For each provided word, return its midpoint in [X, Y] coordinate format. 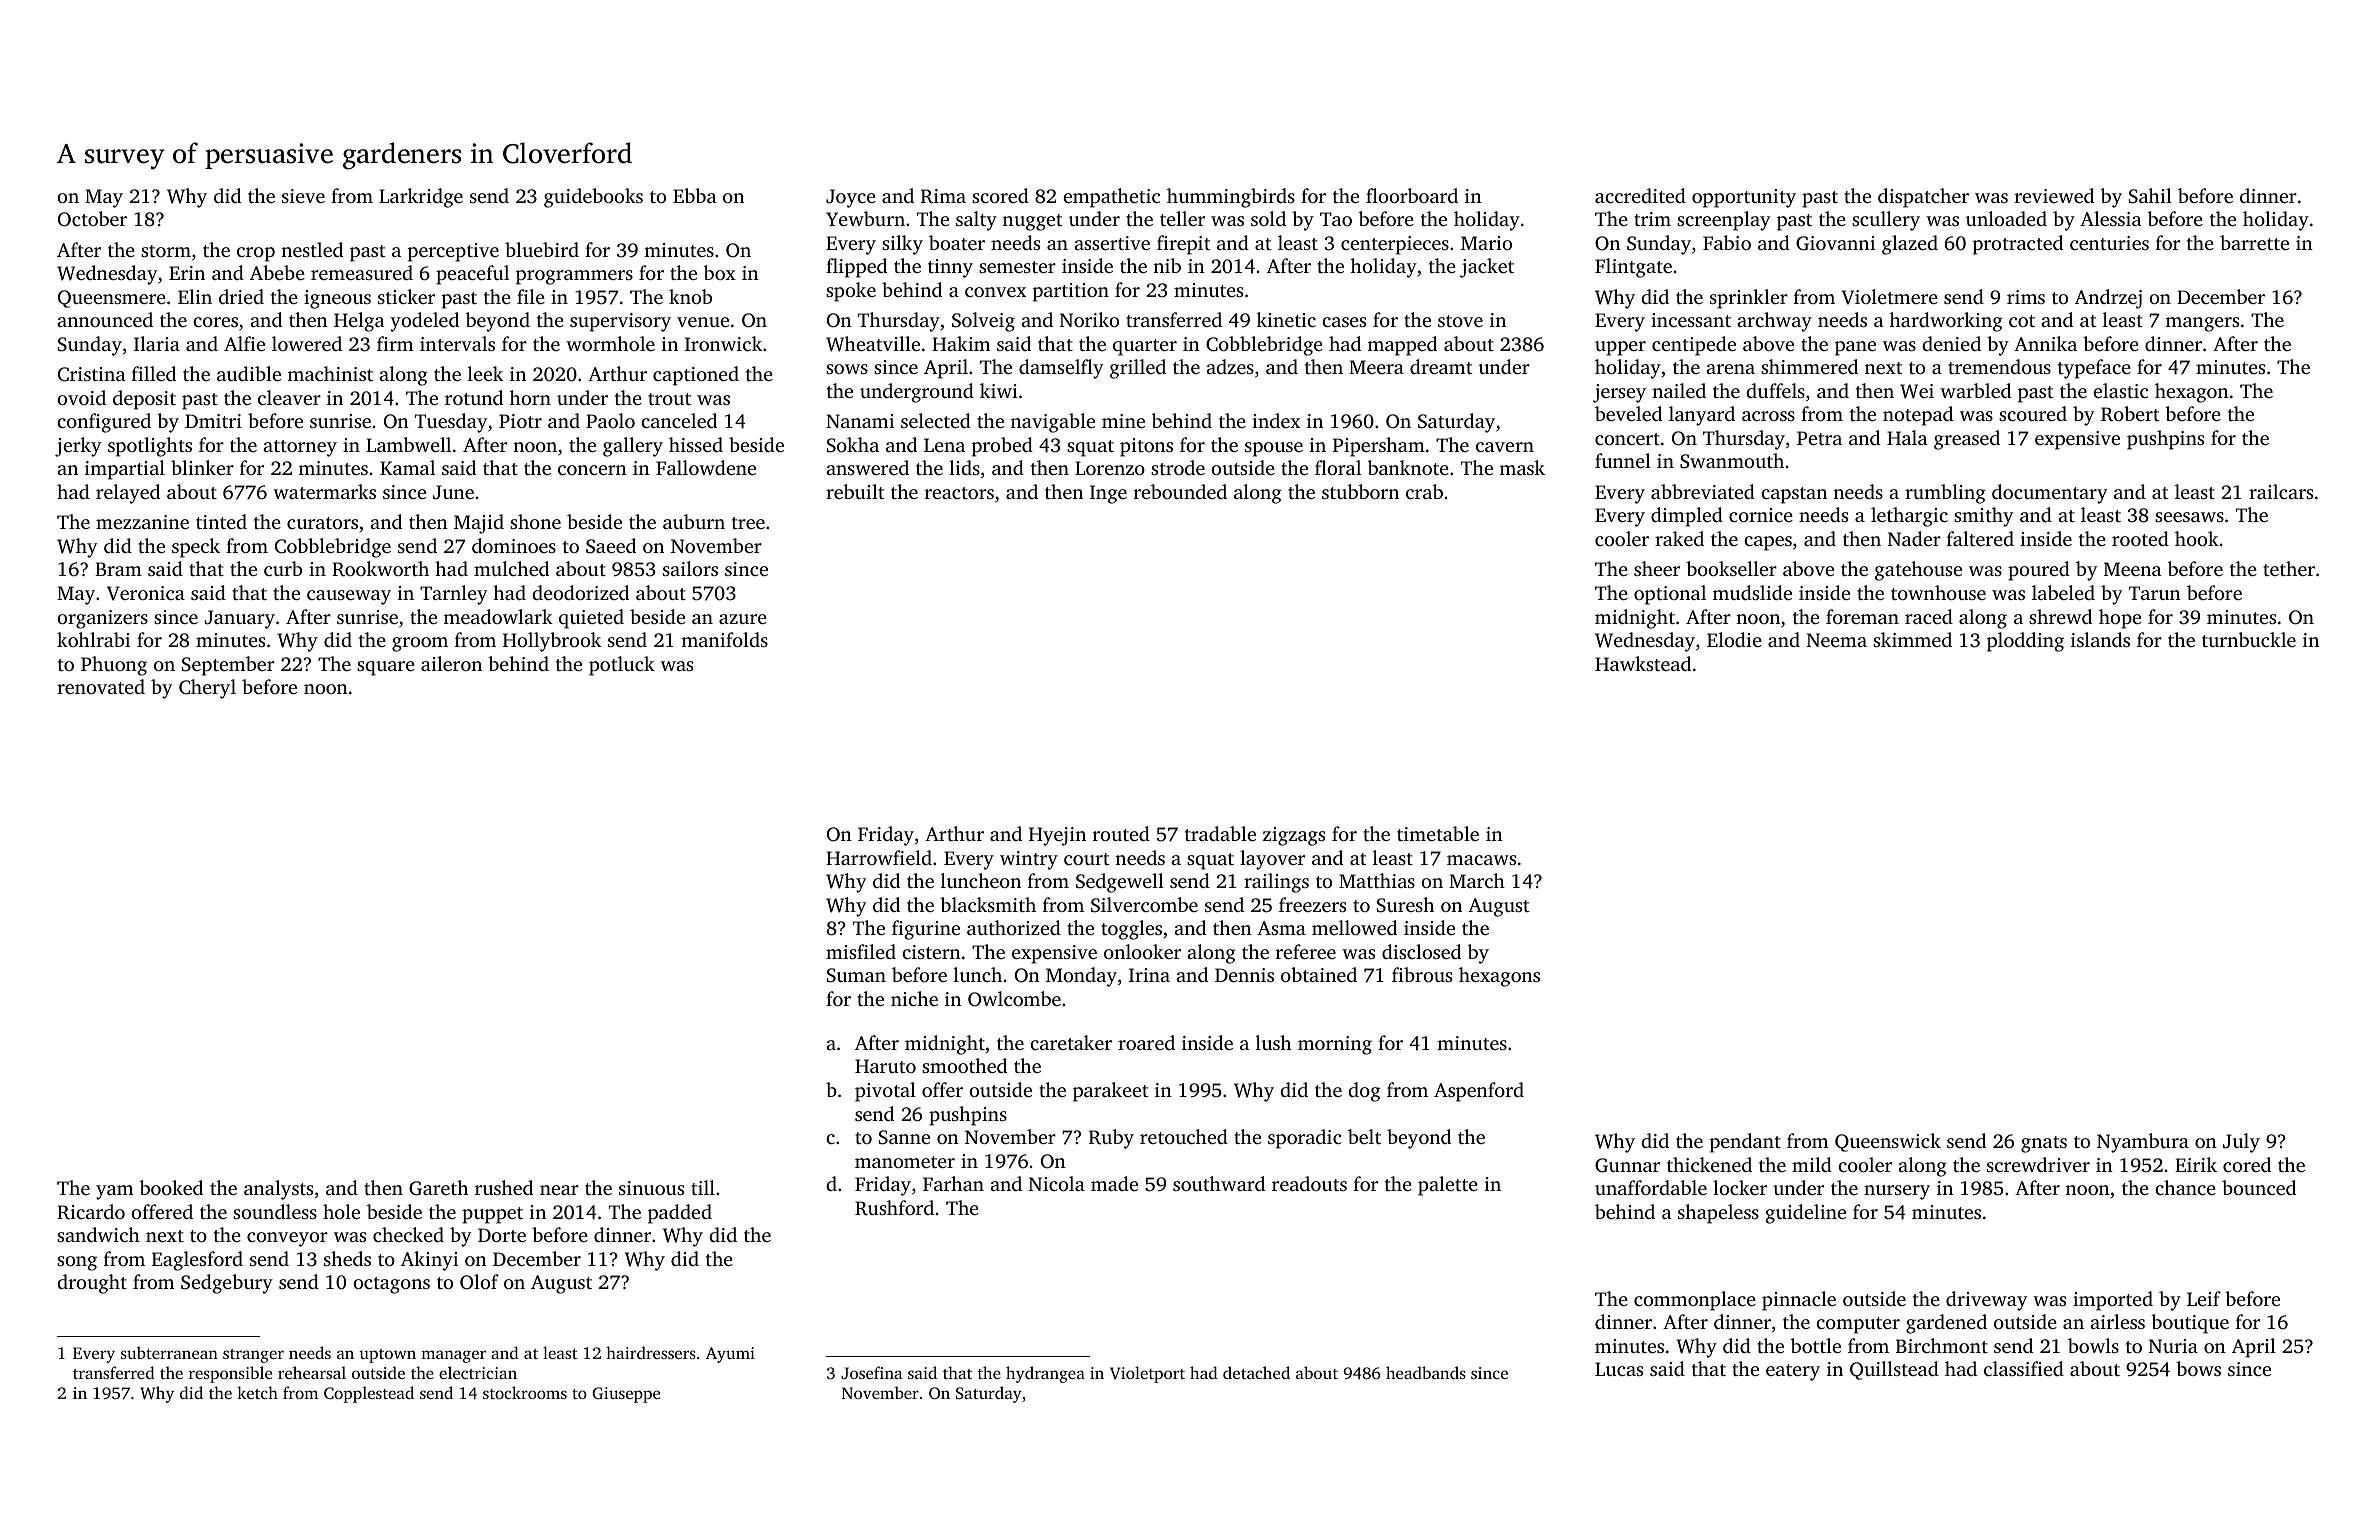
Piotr [520, 421]
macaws [1481, 860]
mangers [2202, 324]
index [1276, 420]
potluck [622, 666]
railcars [2281, 491]
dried [241, 296]
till [703, 1187]
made [1114, 1183]
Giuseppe [626, 1395]
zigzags [1294, 836]
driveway [1986, 1301]
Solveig [983, 322]
